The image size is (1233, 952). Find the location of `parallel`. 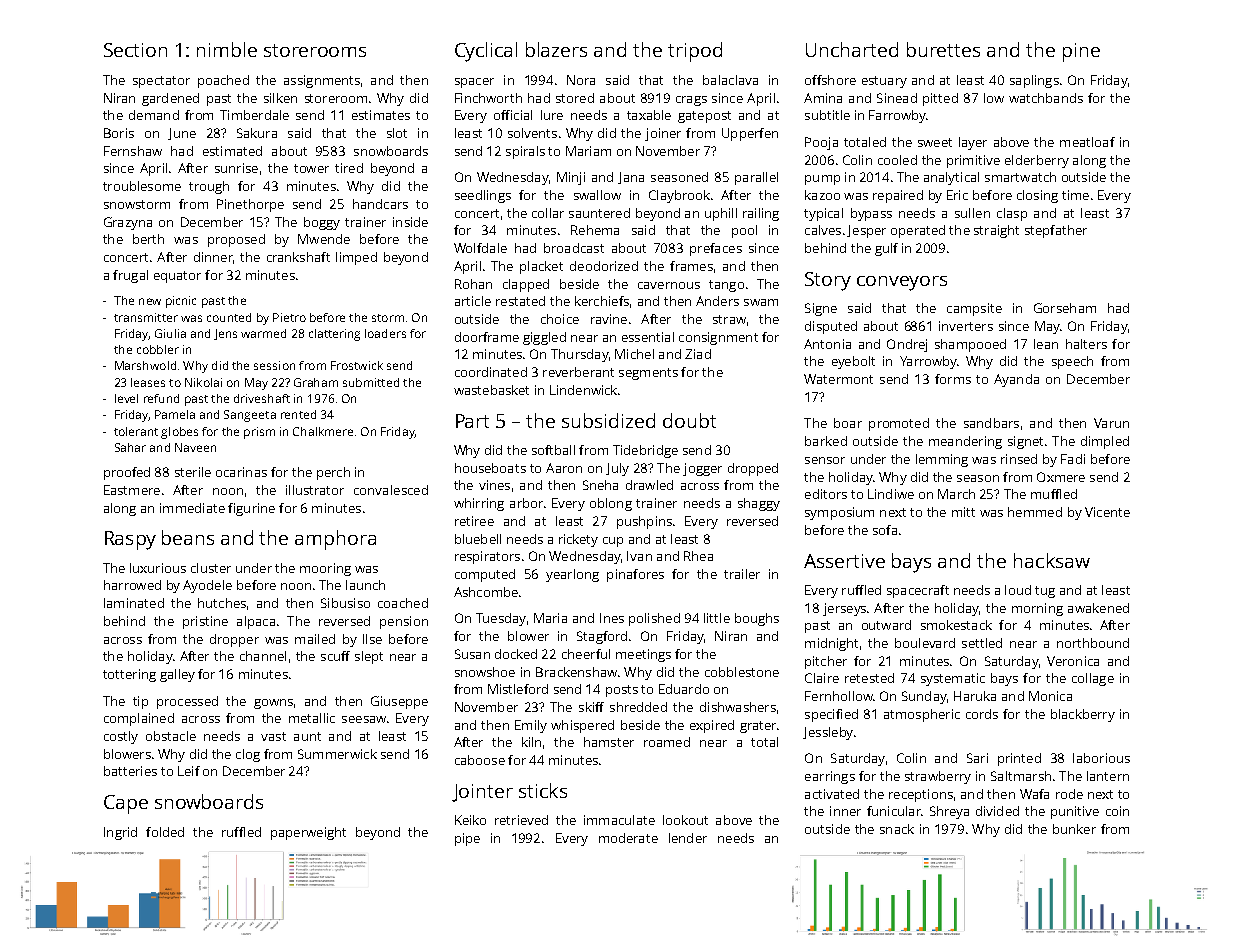

parallel is located at coordinates (756, 178).
